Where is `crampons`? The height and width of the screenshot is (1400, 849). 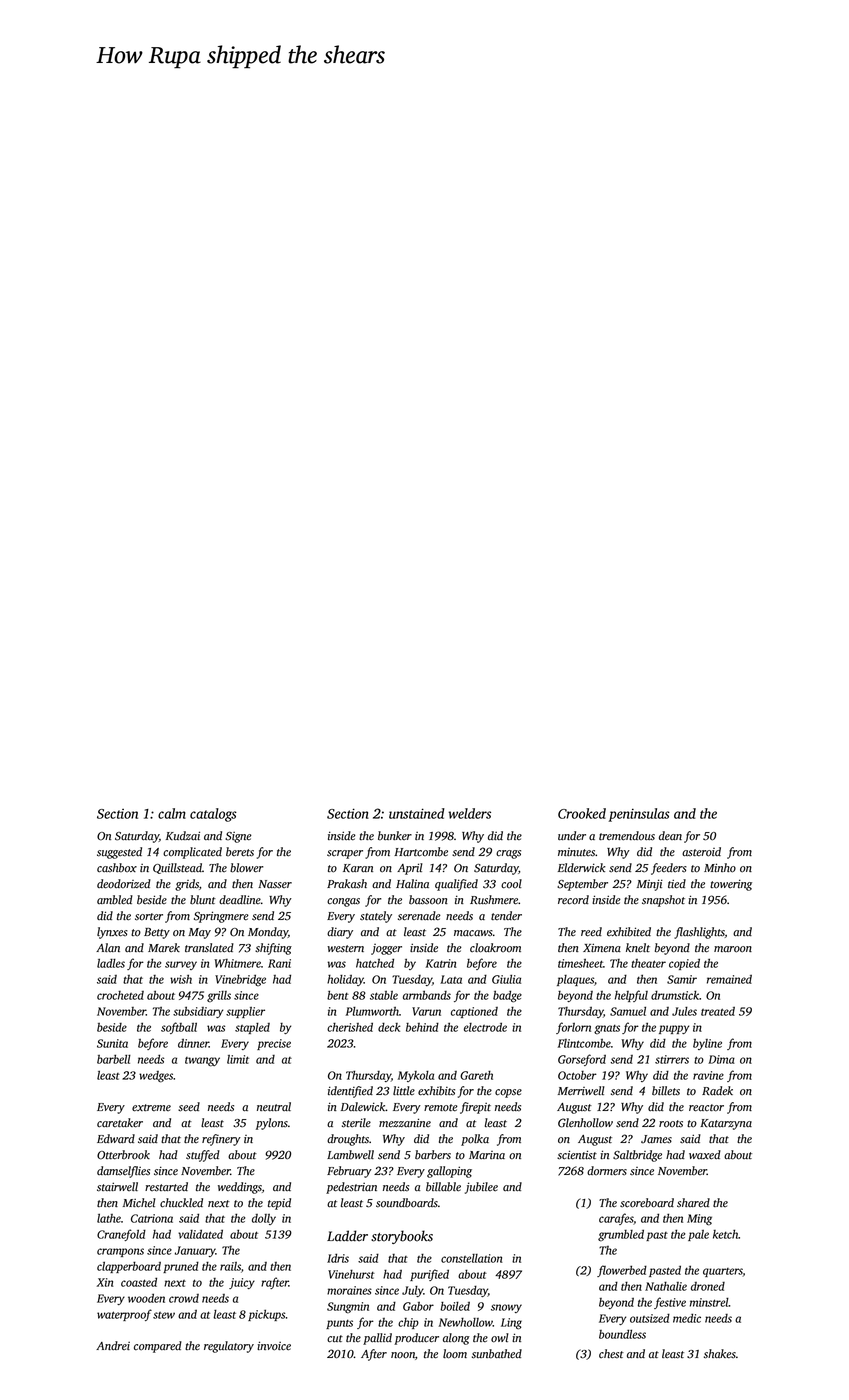
crampons is located at coordinates (120, 1252).
